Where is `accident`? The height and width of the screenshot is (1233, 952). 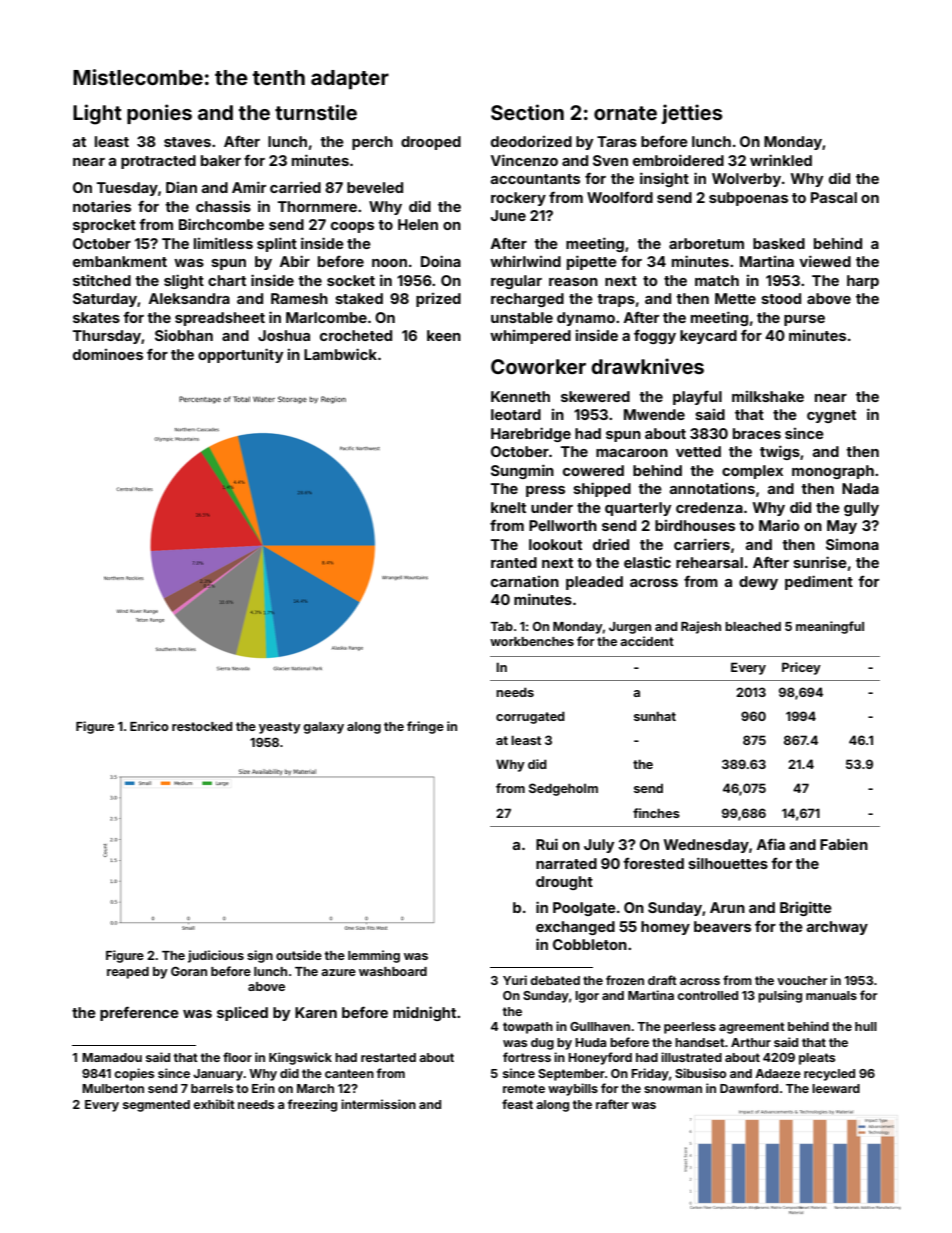
accident is located at coordinates (647, 641).
